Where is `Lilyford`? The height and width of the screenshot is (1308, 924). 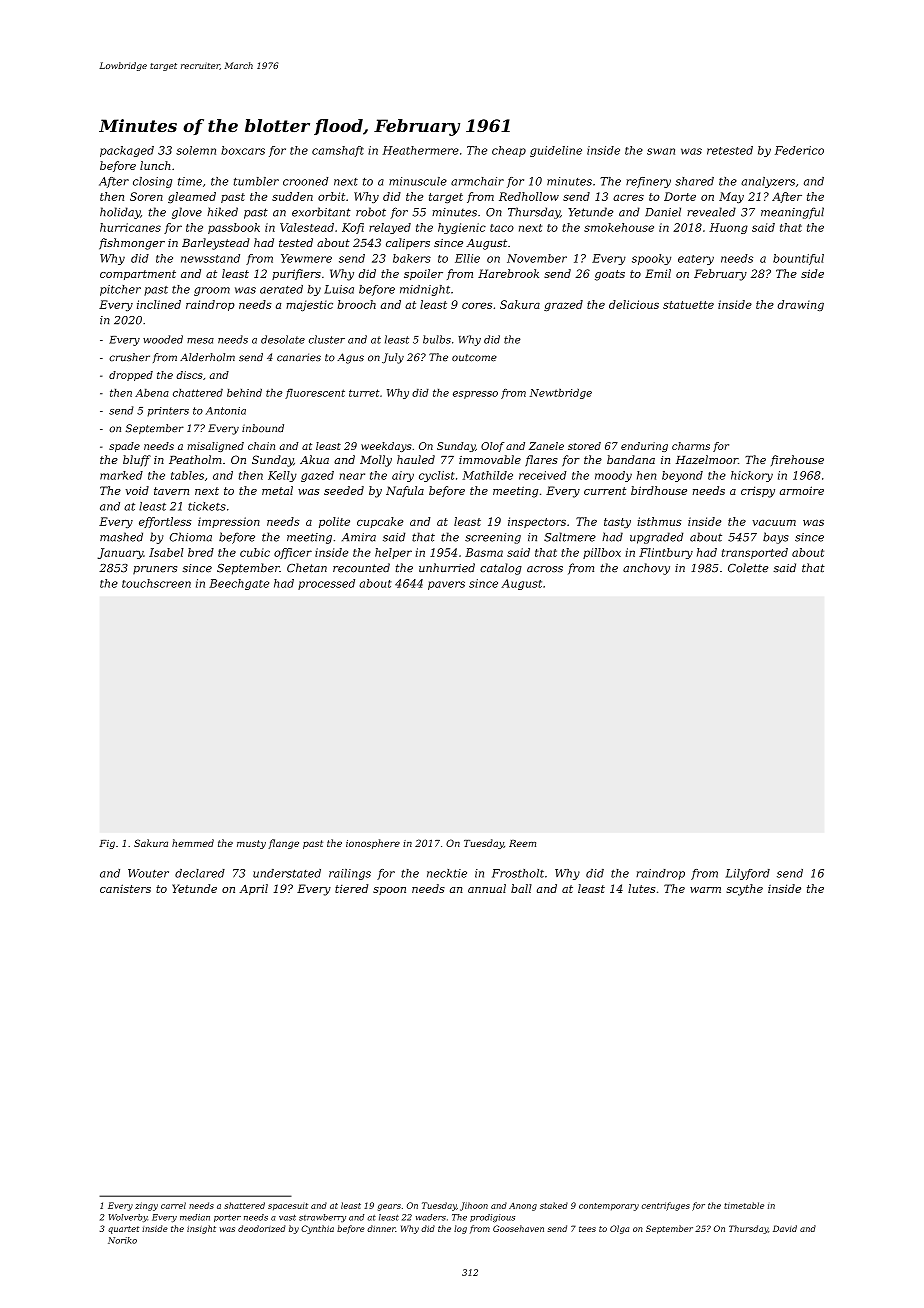
Lilyford is located at coordinates (748, 874).
